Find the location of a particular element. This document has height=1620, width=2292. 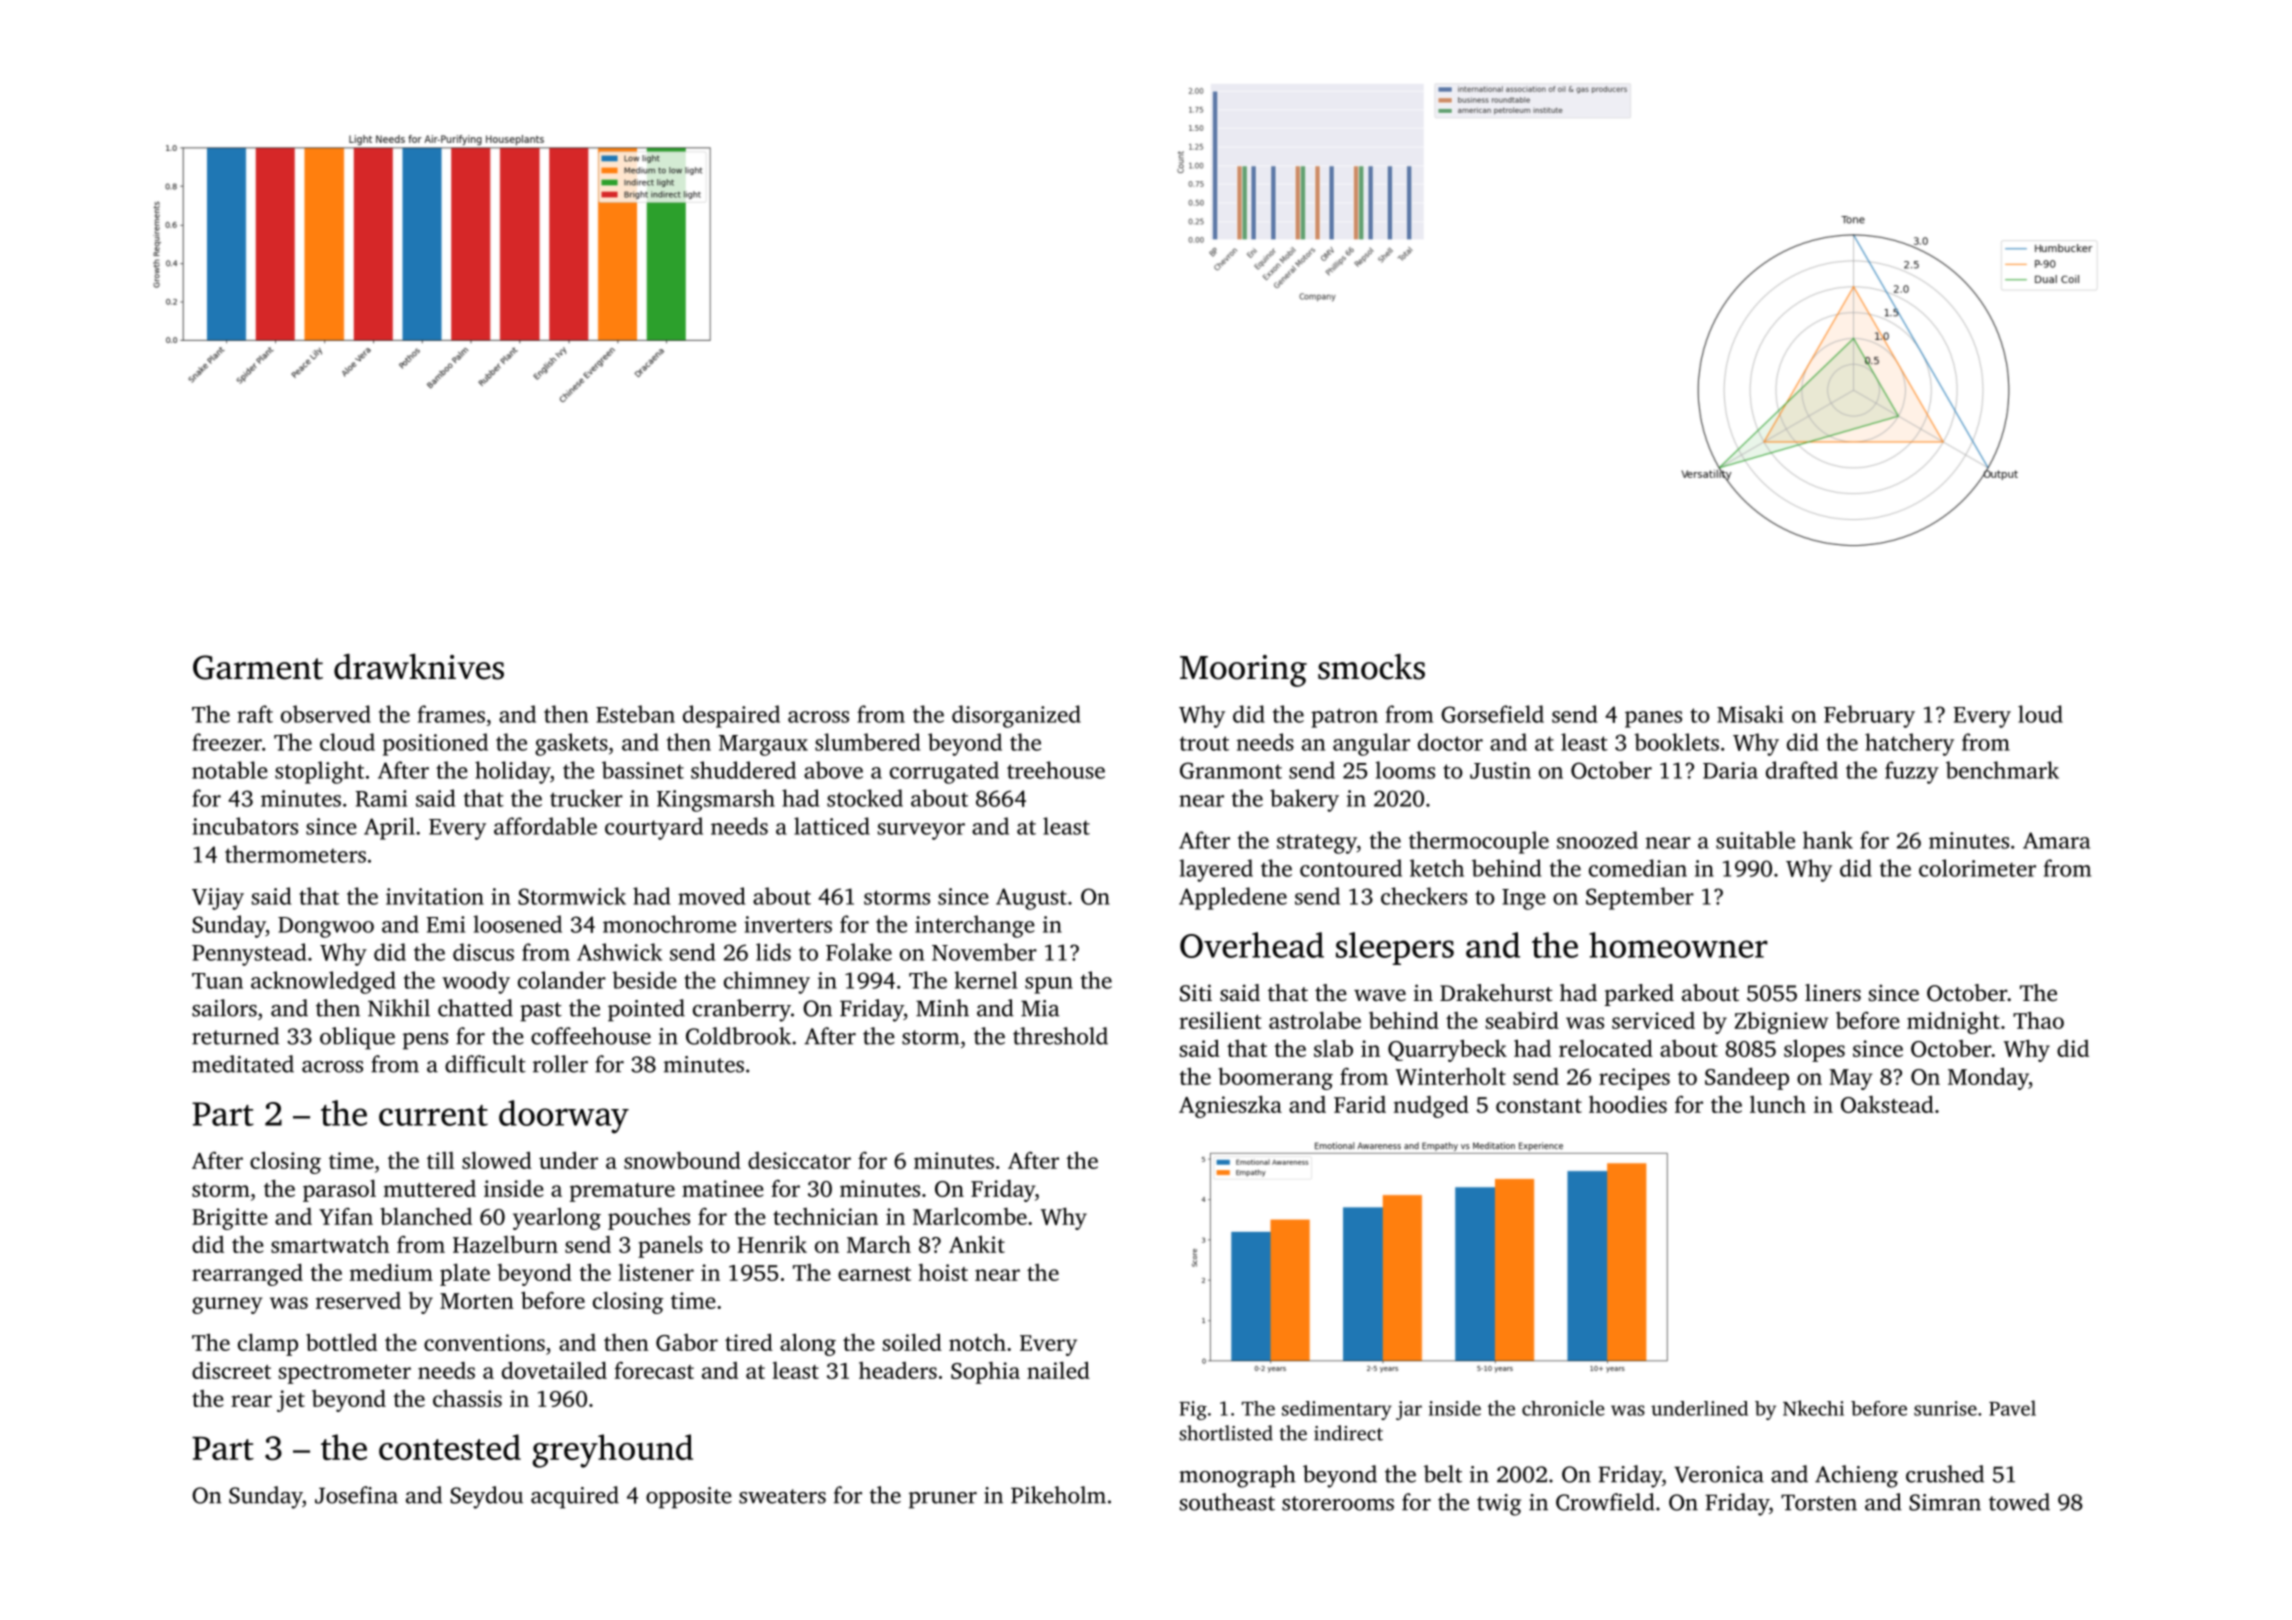

observed is located at coordinates (326, 714).
